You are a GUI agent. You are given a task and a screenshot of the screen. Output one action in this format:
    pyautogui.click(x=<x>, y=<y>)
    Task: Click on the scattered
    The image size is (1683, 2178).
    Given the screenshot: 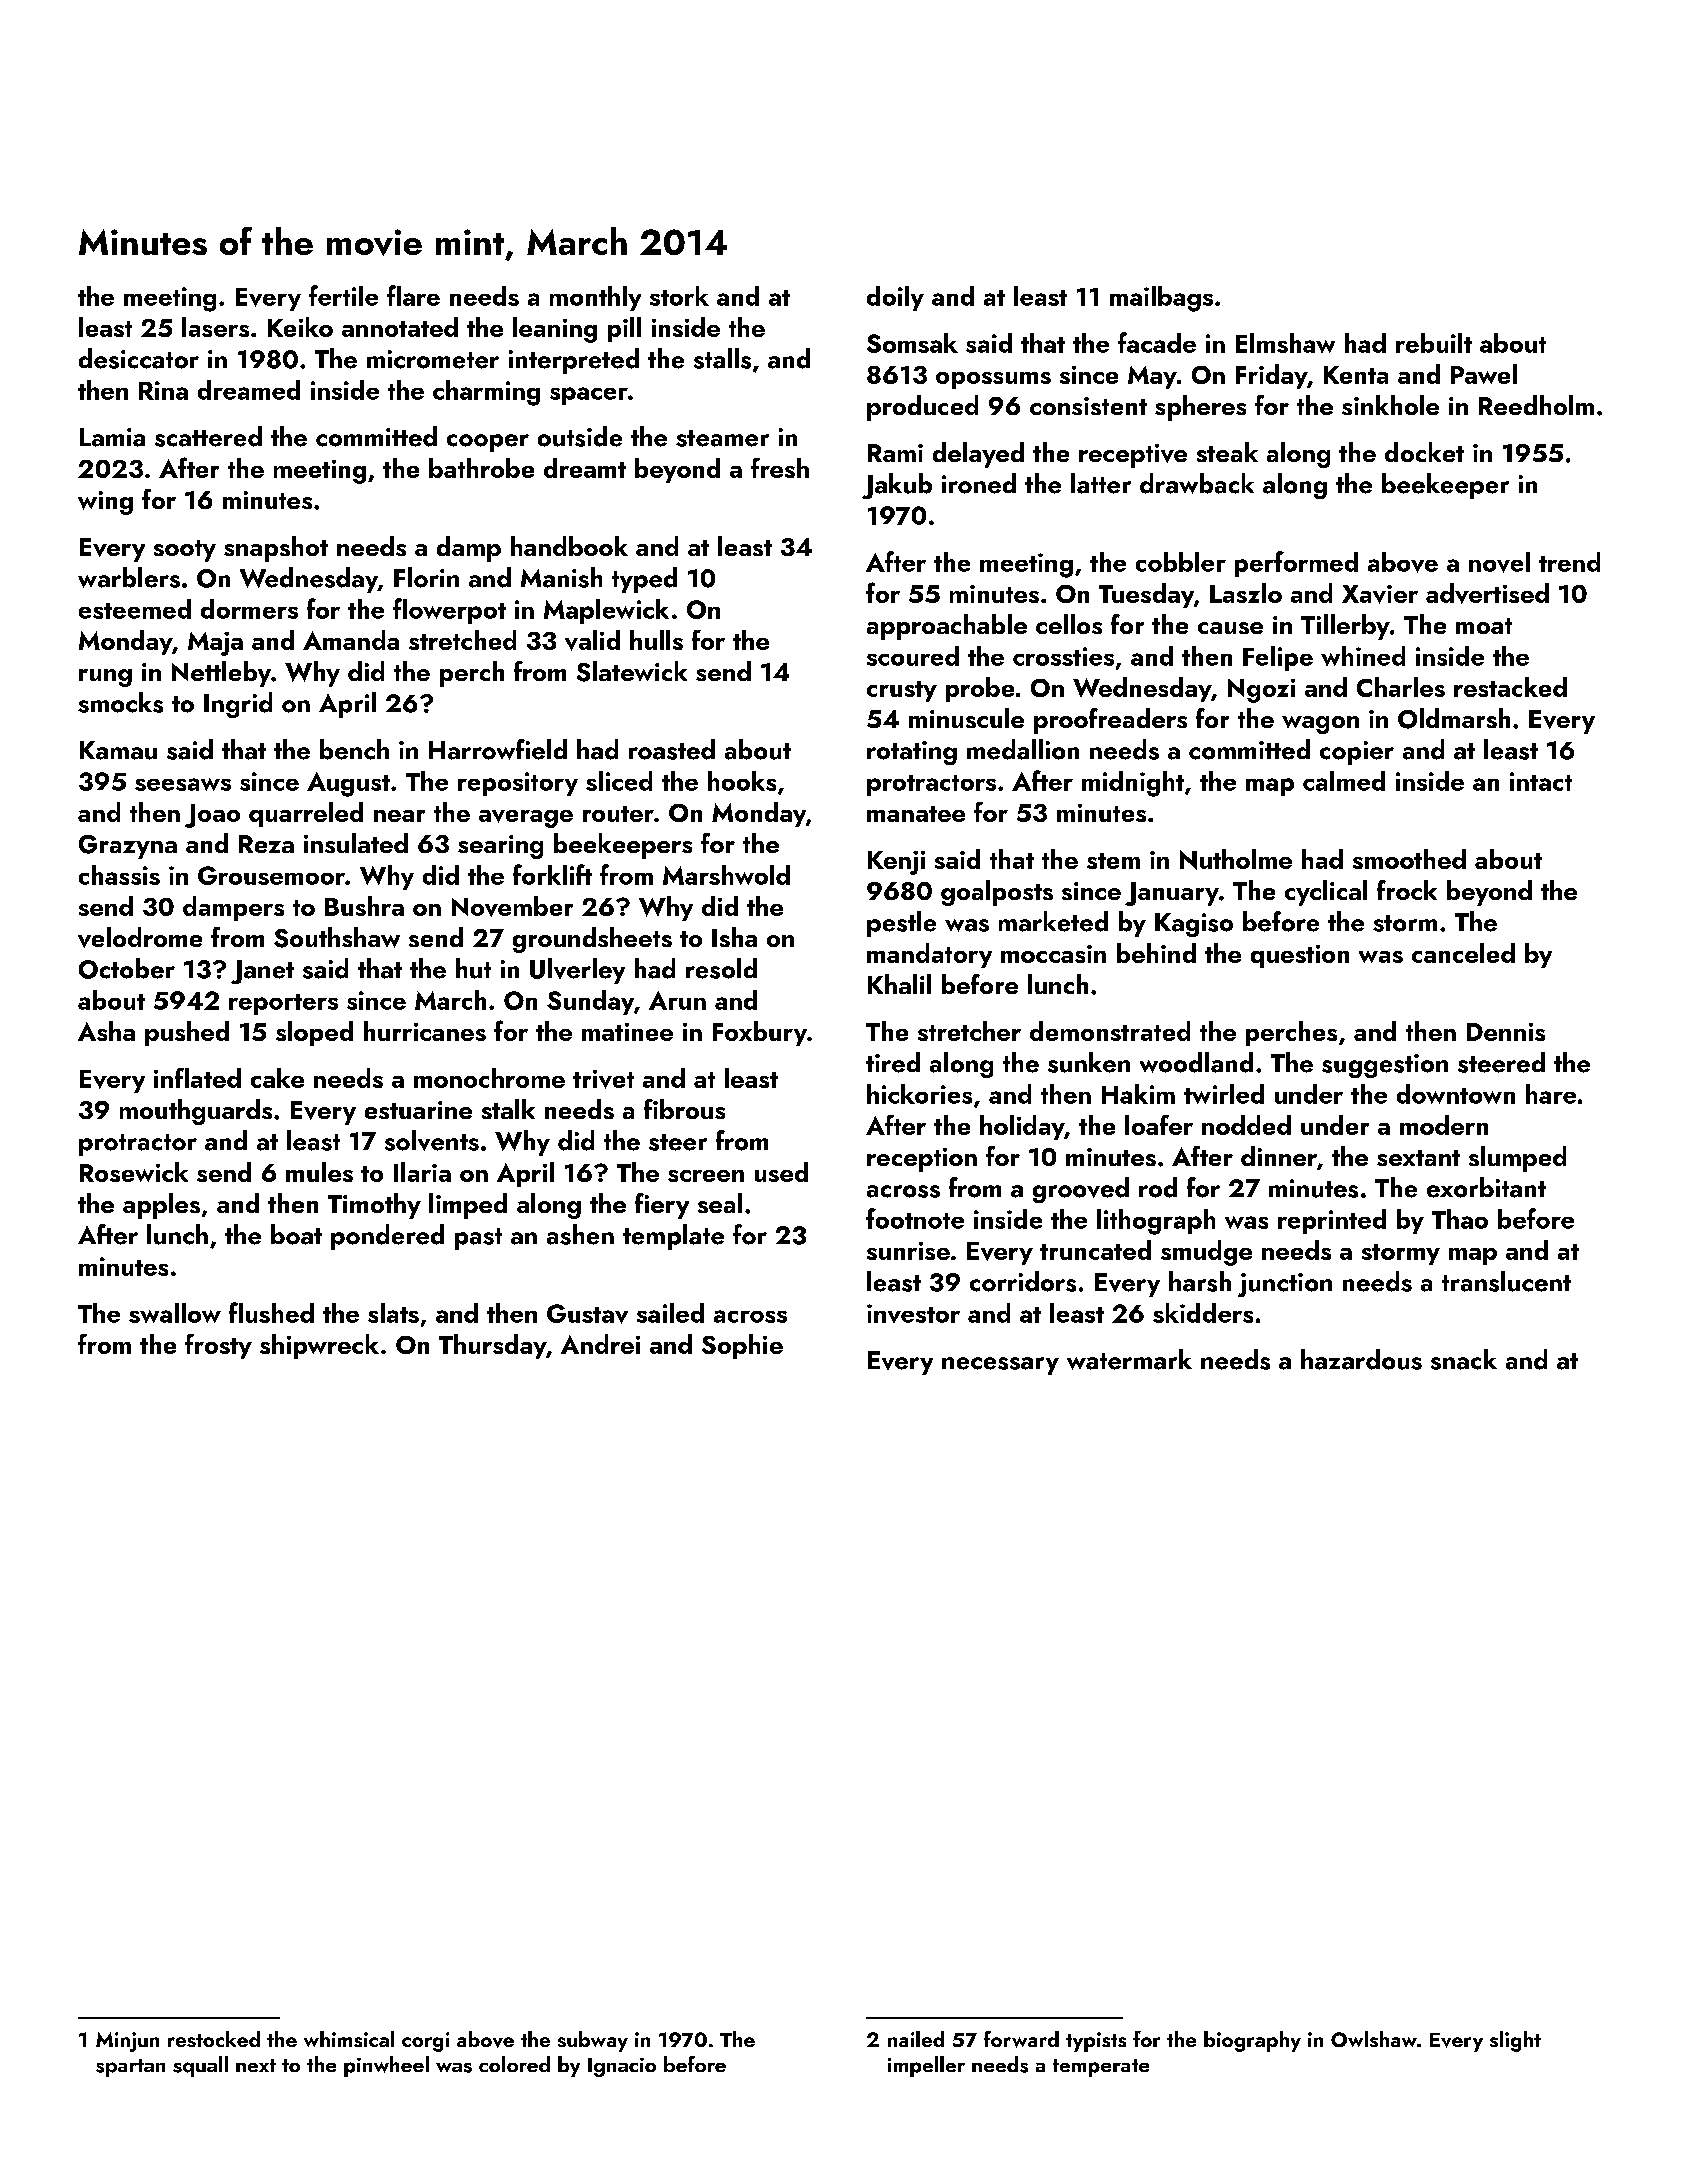 What is the action you would take?
    pyautogui.click(x=208, y=436)
